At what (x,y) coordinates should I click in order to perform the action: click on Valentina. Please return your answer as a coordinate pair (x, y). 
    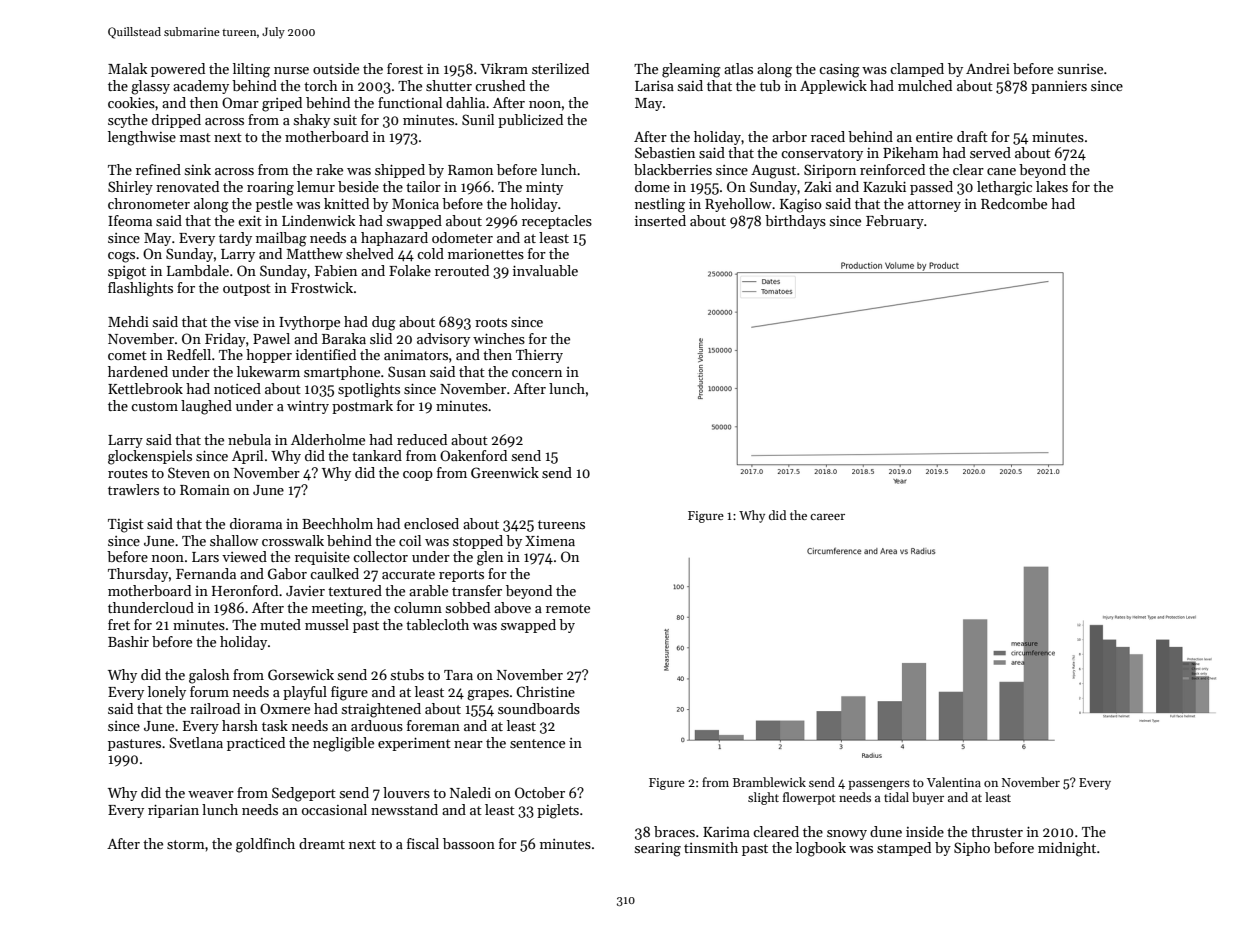
    Looking at the image, I should click on (954, 782).
